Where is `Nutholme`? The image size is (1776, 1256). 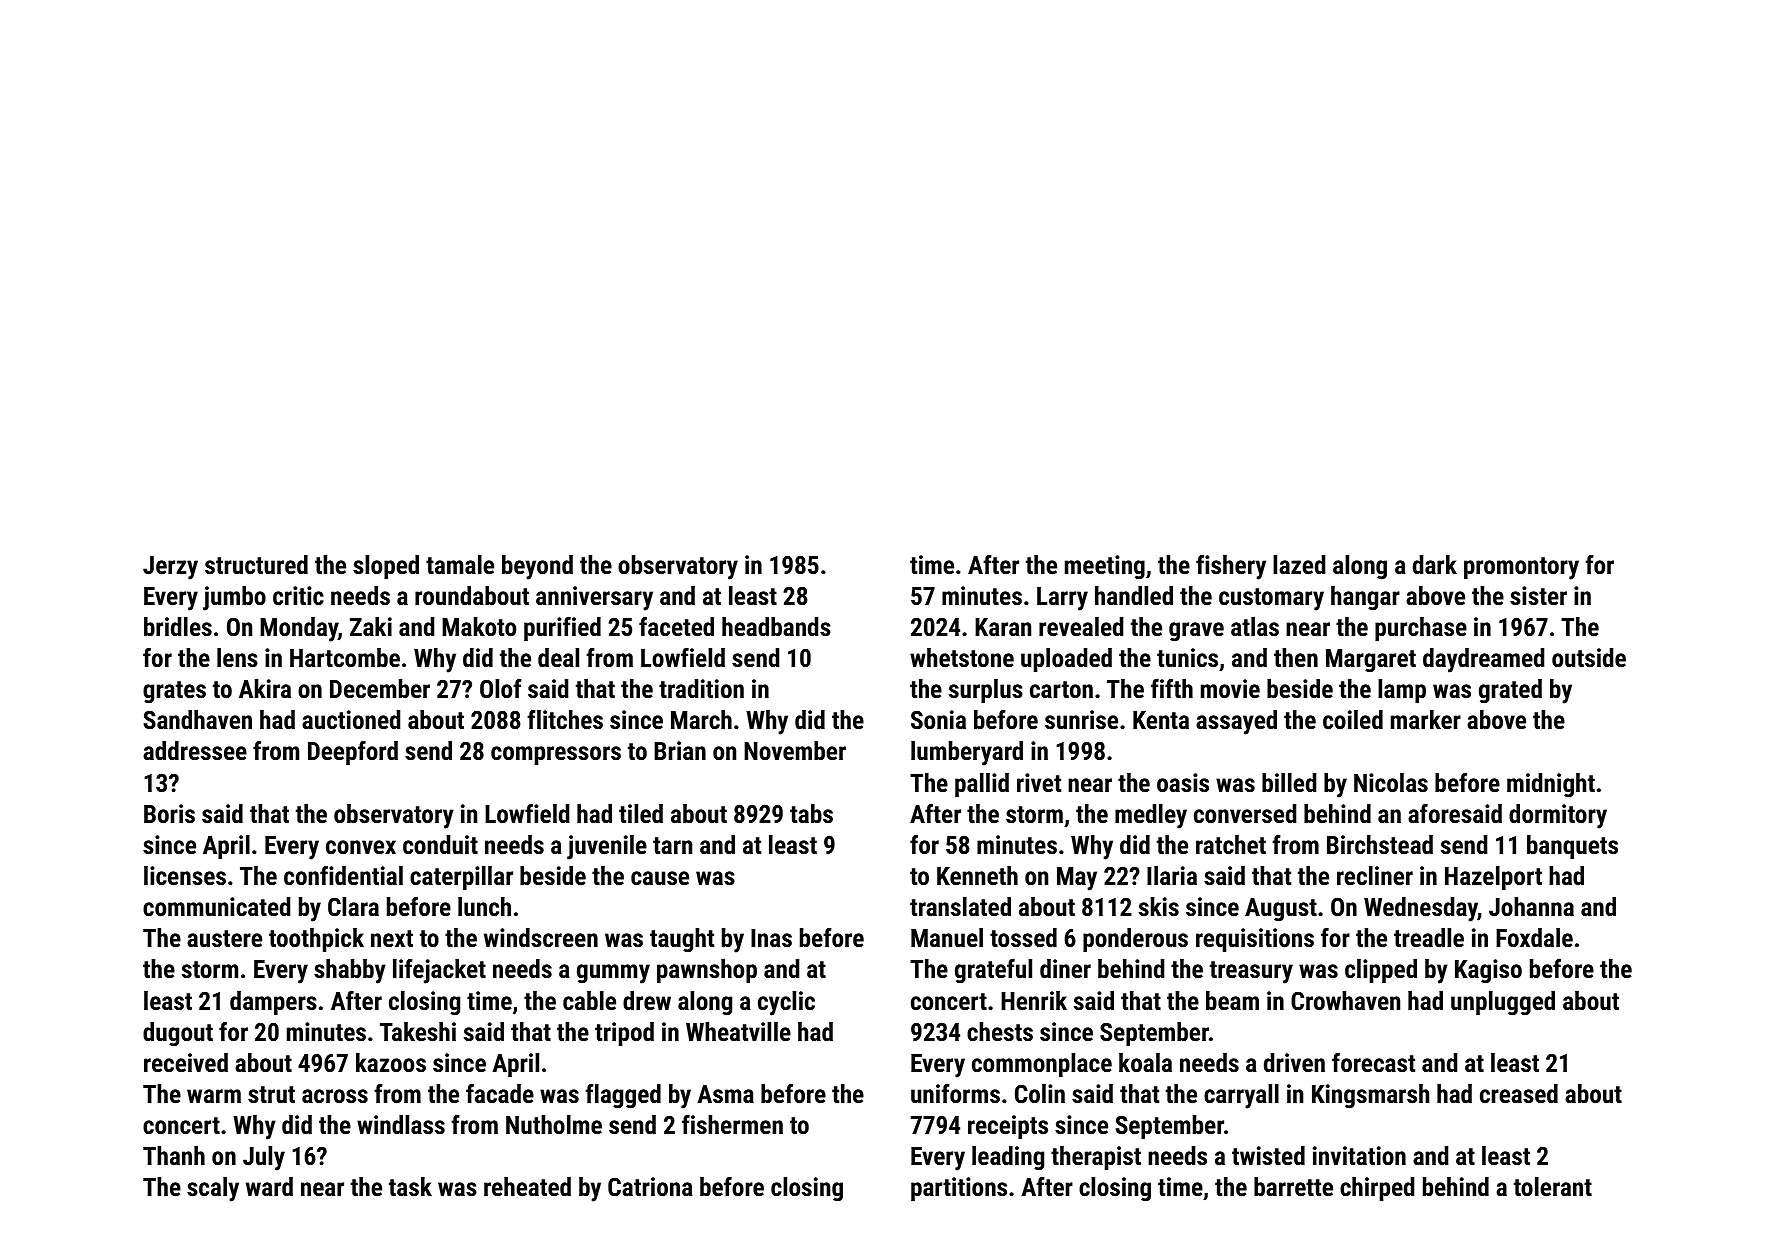
Nutholme is located at coordinates (554, 1124).
